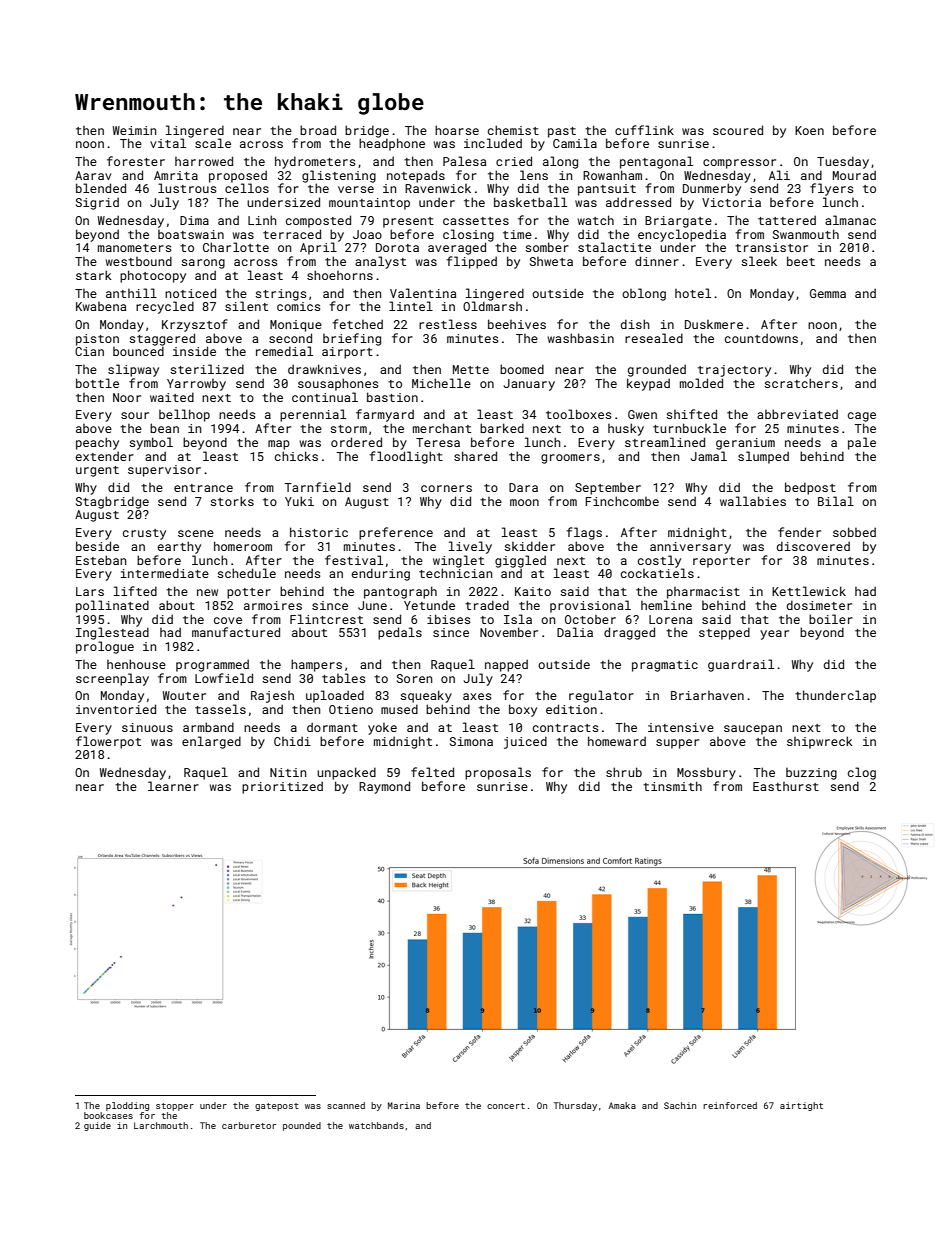 The height and width of the document is (1233, 952). I want to click on cufflink, so click(644, 130).
